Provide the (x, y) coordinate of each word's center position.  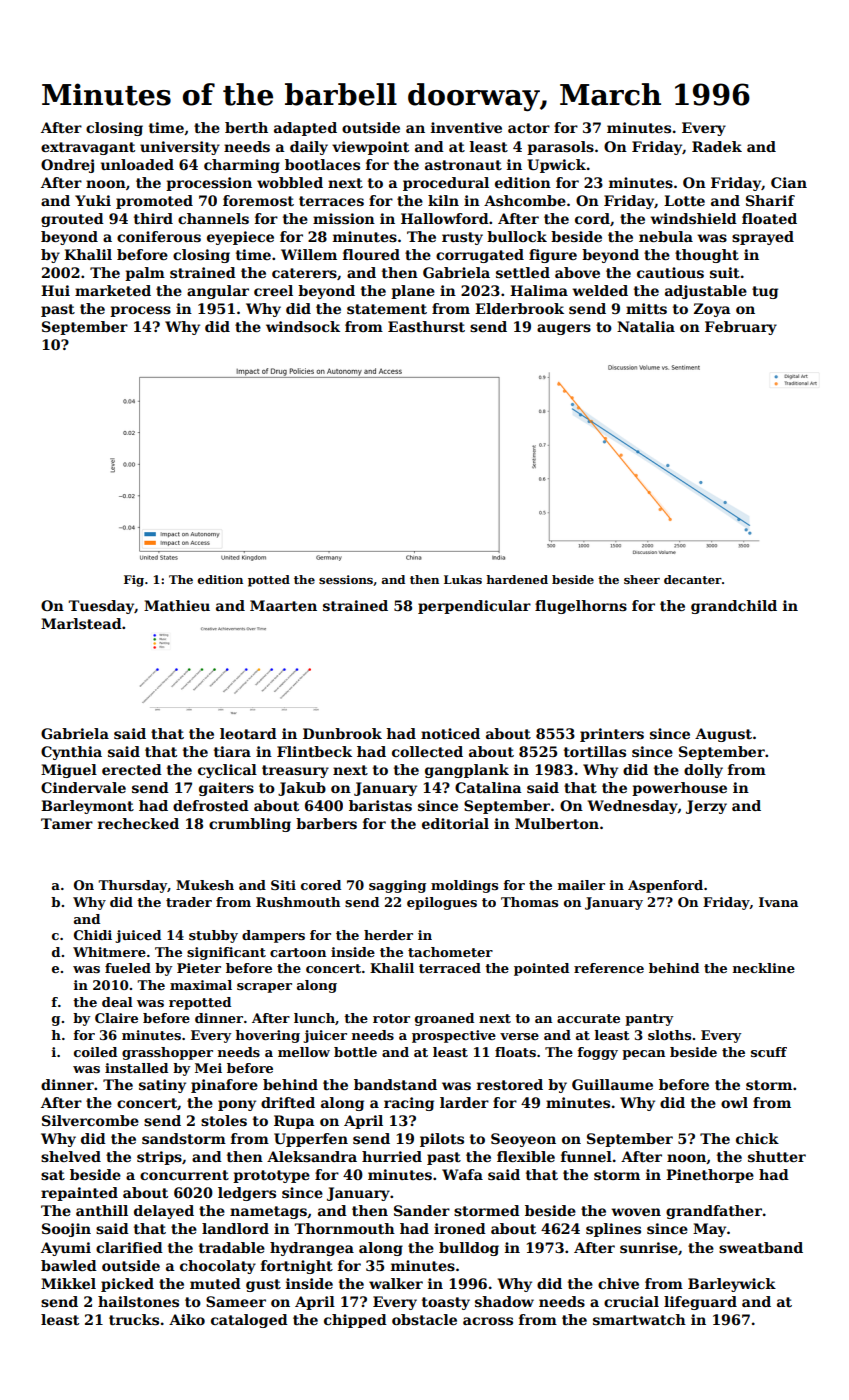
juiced (138, 936)
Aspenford (665, 886)
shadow (504, 1301)
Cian (789, 182)
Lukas (463, 579)
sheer (642, 579)
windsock (303, 326)
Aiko (187, 1319)
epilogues (442, 903)
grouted (72, 220)
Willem (309, 254)
